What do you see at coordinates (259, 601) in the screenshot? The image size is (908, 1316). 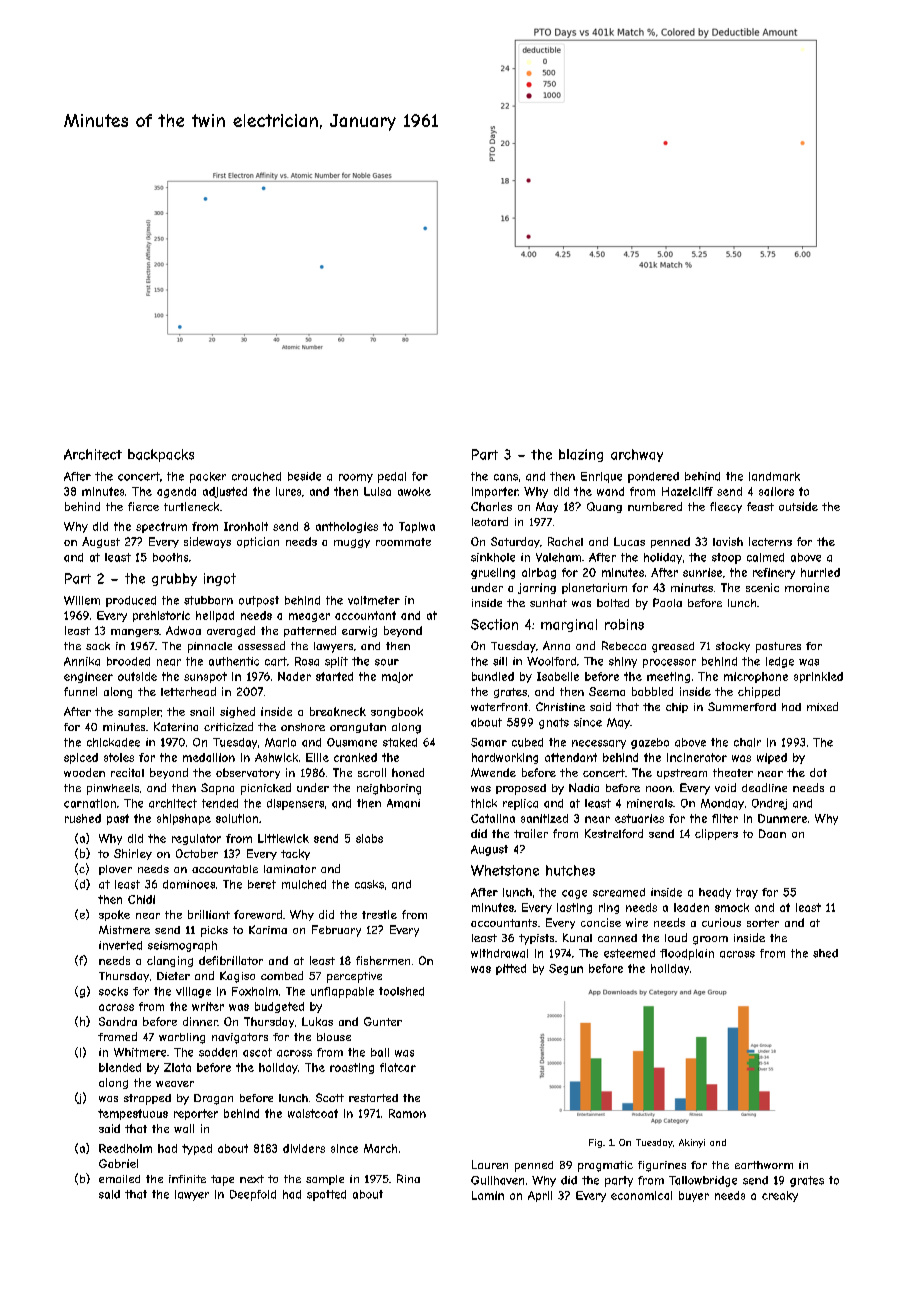 I see `outpost` at bounding box center [259, 601].
